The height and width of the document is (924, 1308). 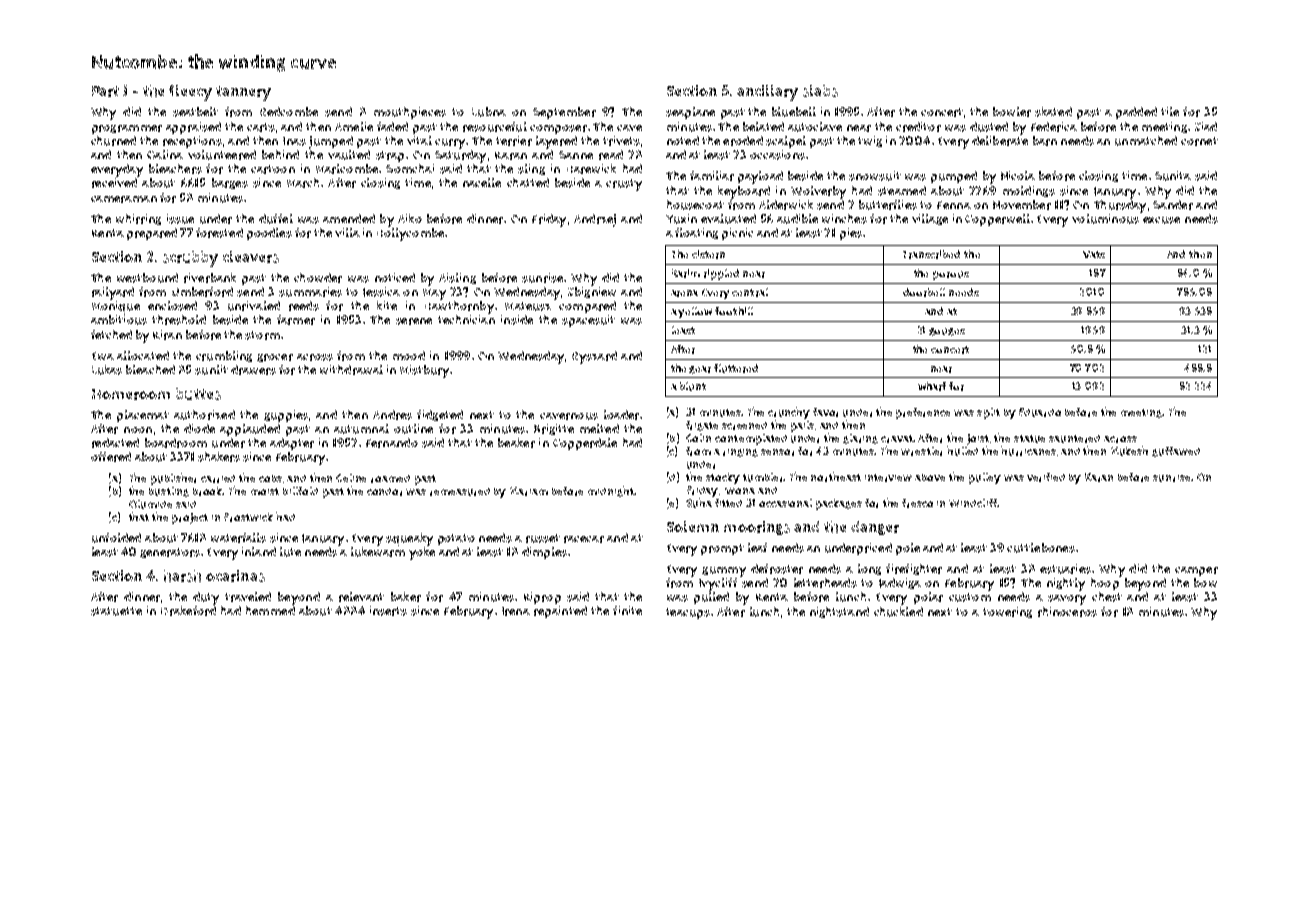 I want to click on moorings, so click(x=757, y=528).
